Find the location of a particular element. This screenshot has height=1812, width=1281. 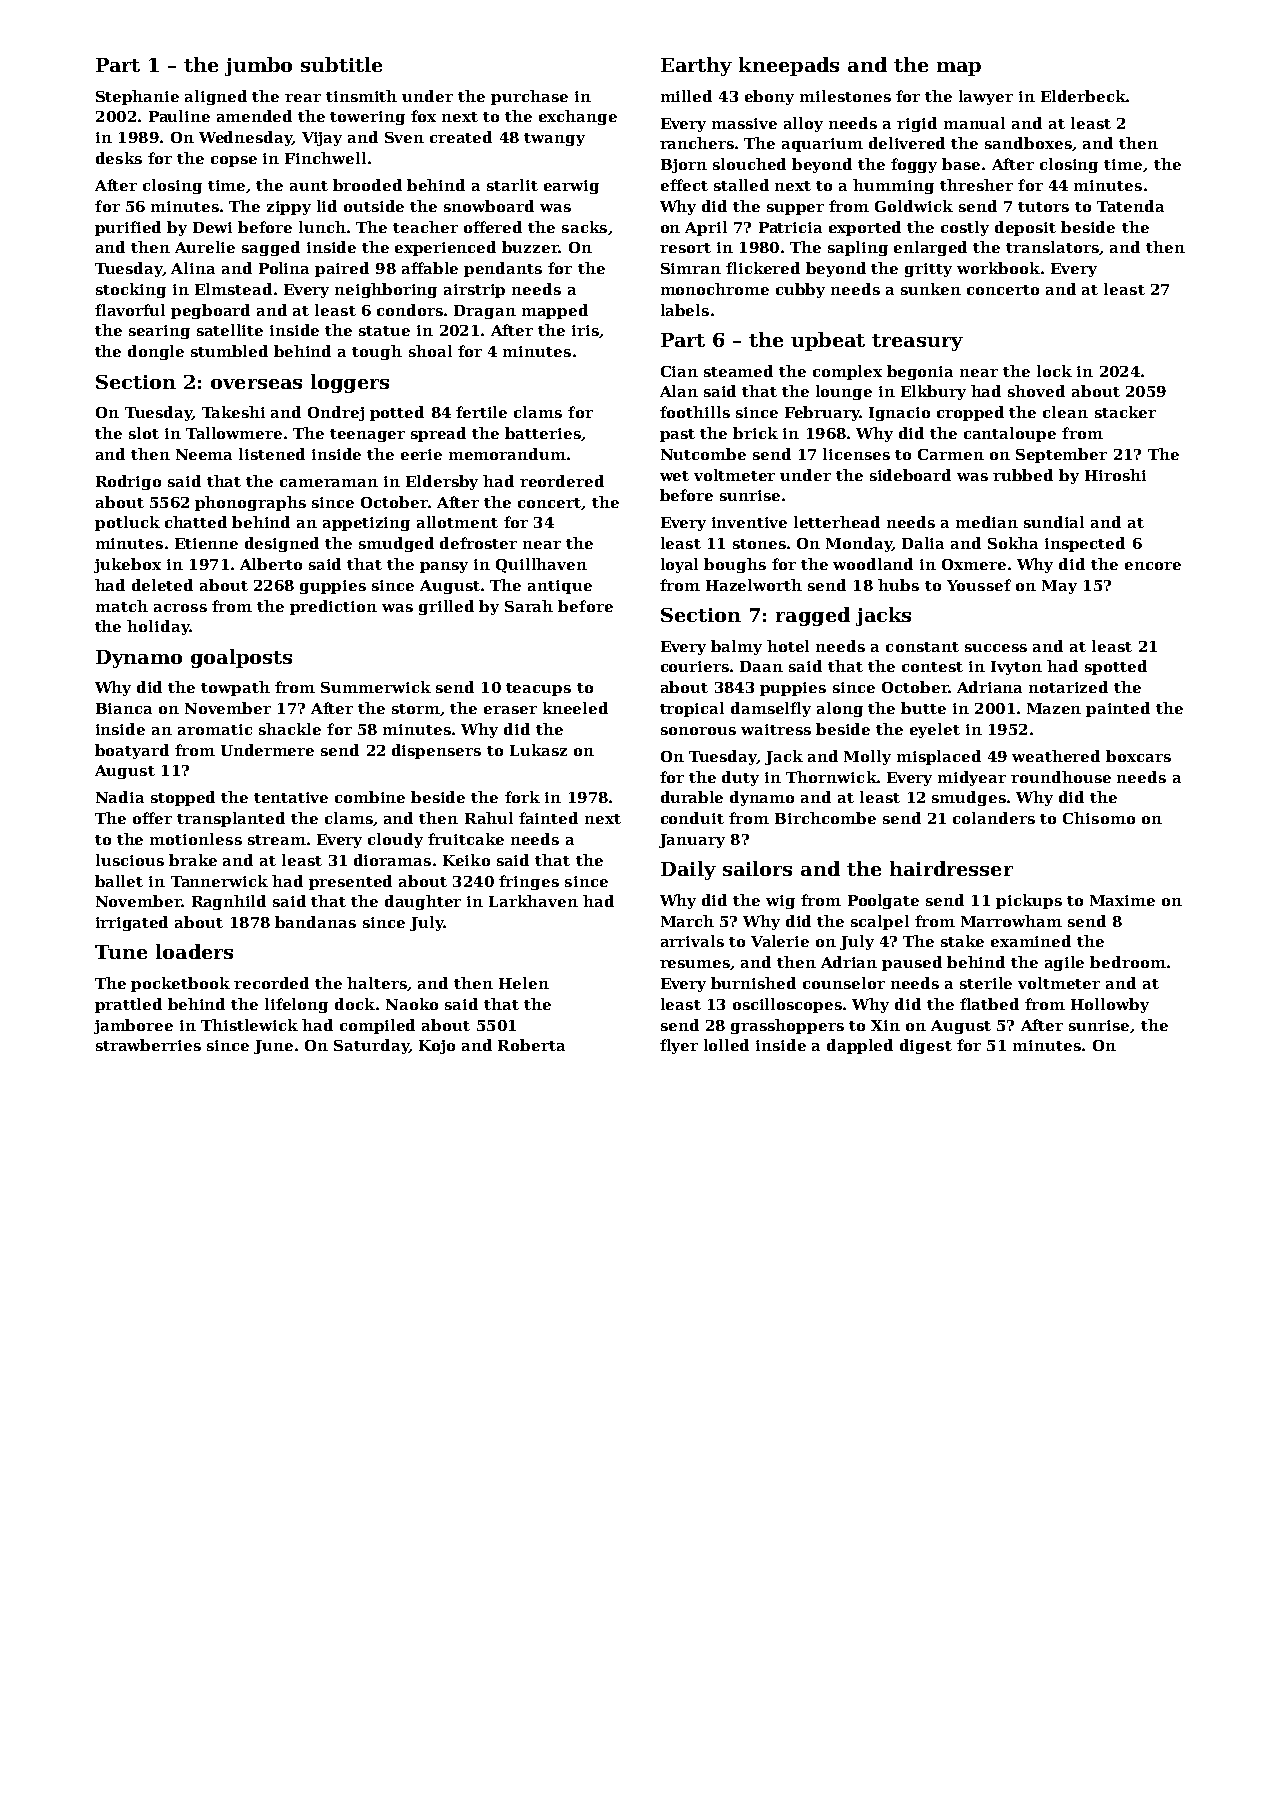

twangy is located at coordinates (554, 139).
